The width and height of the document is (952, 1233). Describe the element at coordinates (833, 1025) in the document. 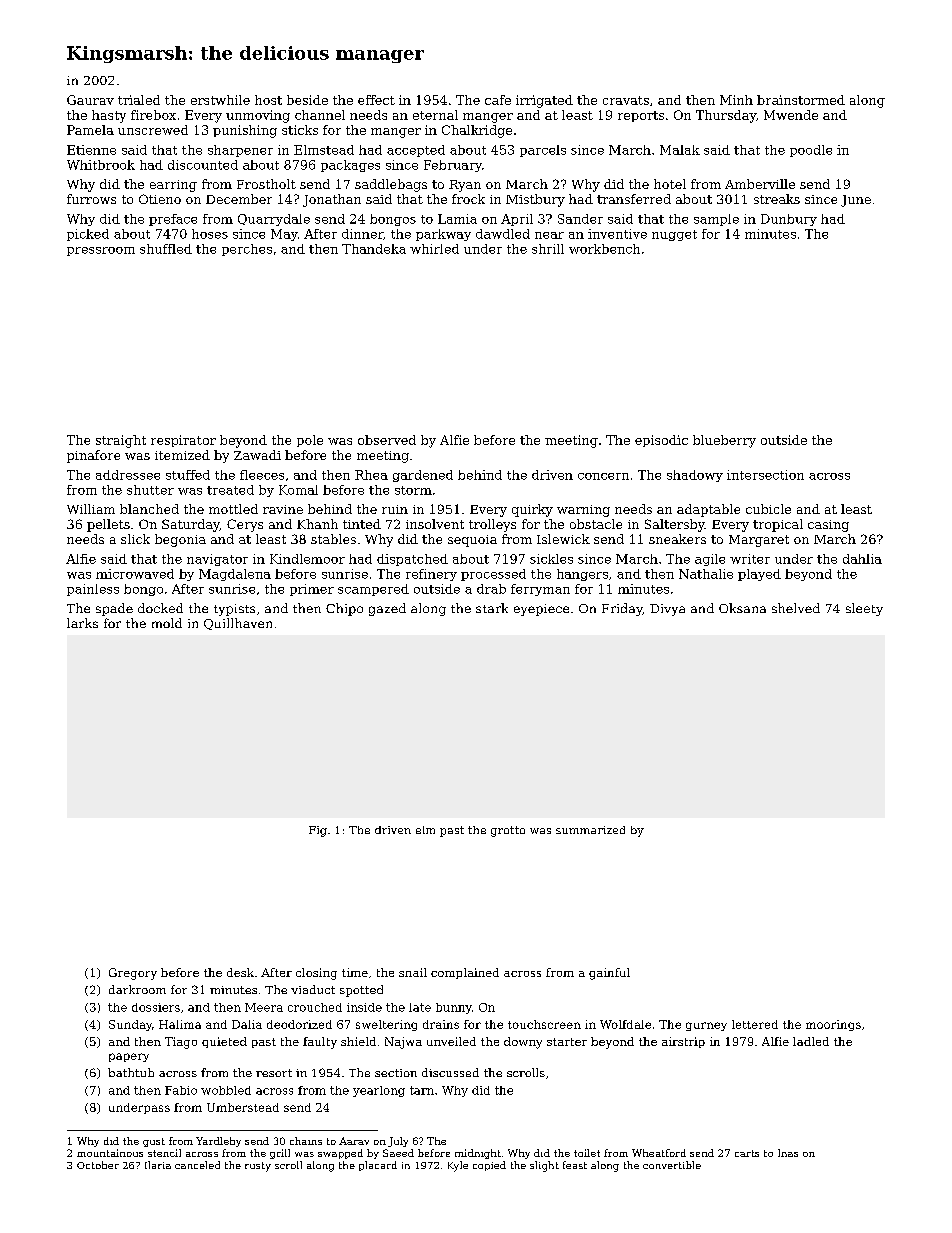

I see `moorings` at that location.
